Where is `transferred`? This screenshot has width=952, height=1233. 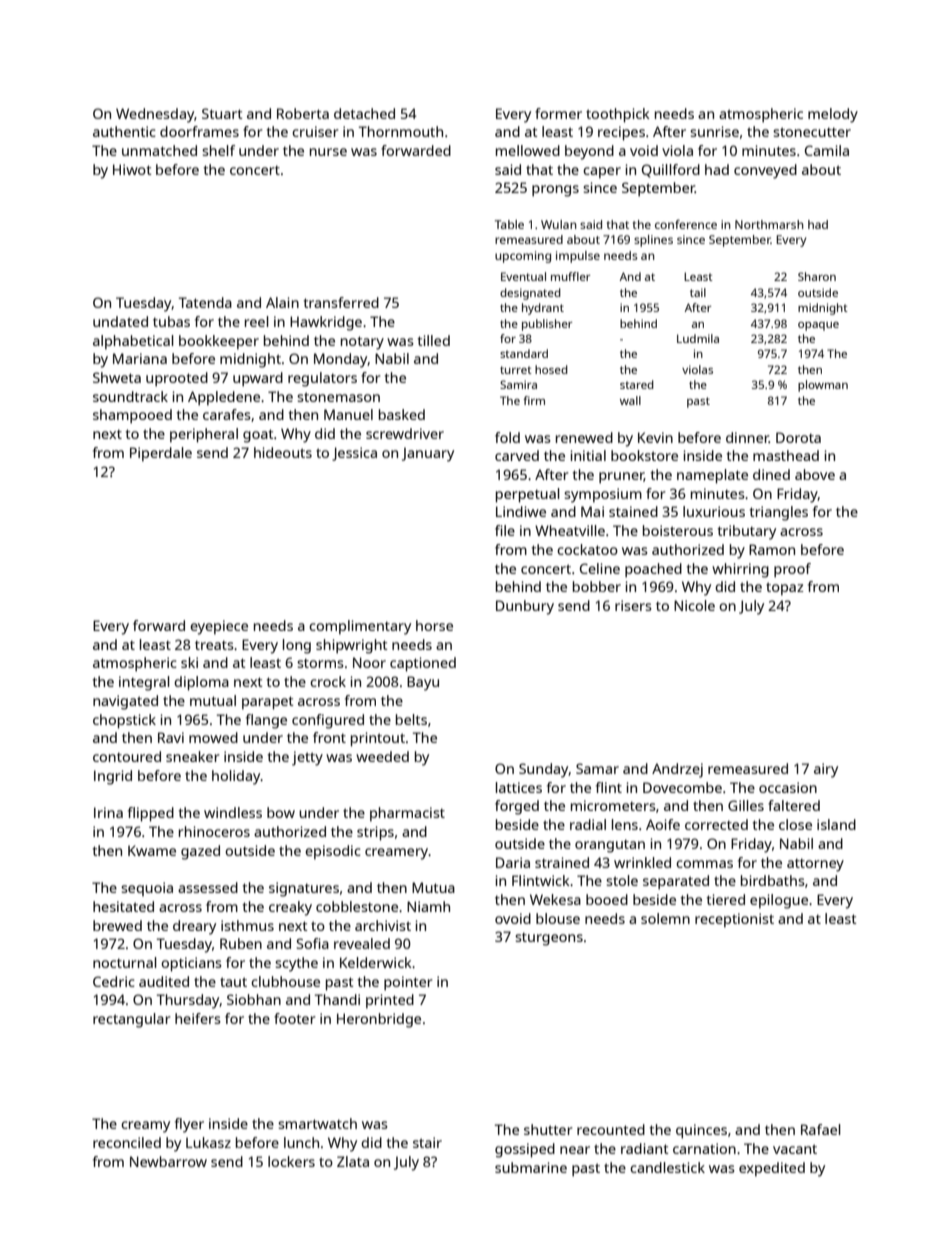
transferred is located at coordinates (341, 302).
